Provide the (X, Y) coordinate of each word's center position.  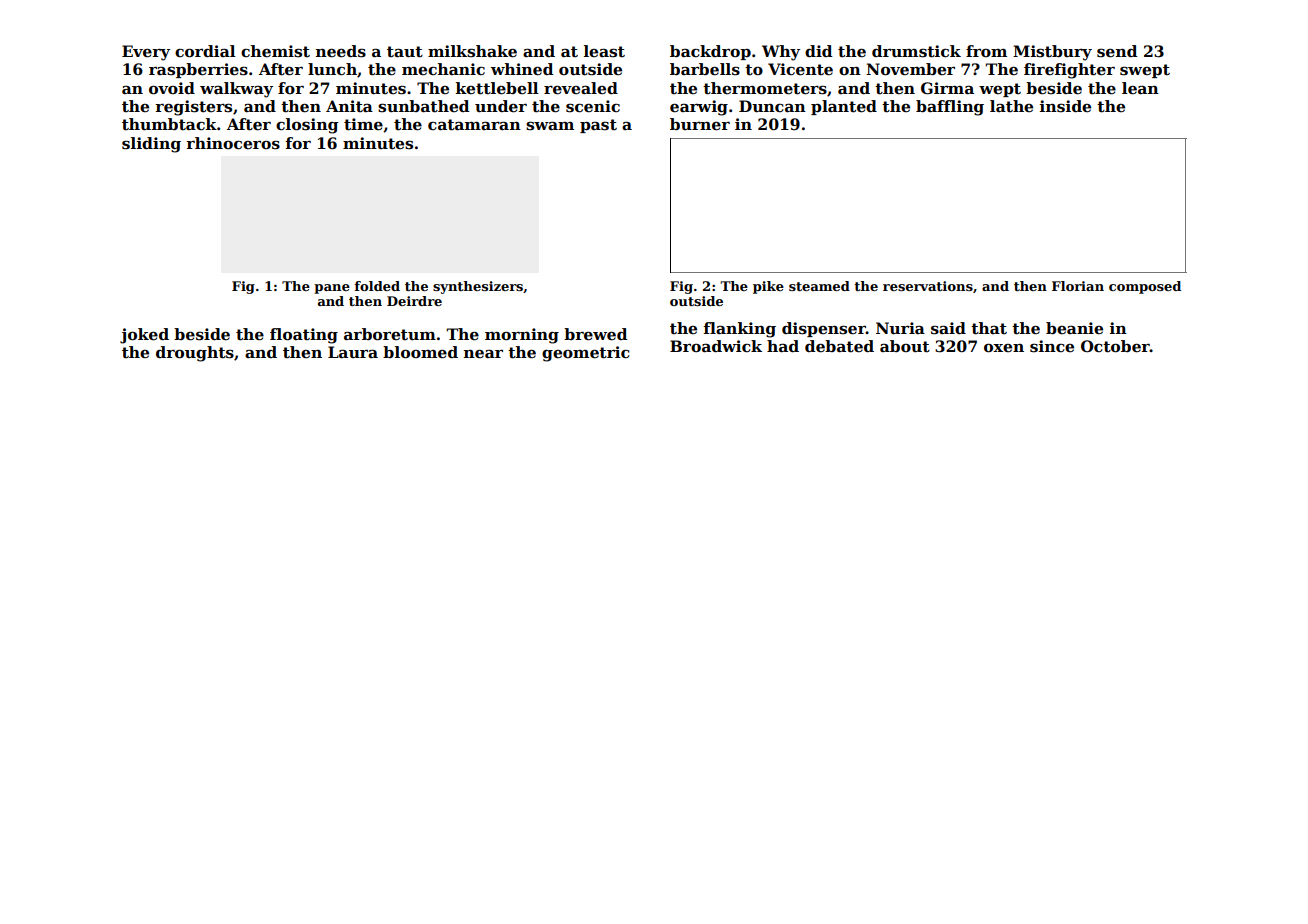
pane (332, 289)
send (1117, 51)
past (598, 126)
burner (700, 124)
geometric (586, 354)
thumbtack (169, 124)
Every (146, 53)
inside (1065, 106)
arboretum (390, 334)
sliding (151, 145)
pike (768, 287)
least (604, 51)
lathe (1011, 106)
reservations (928, 286)
